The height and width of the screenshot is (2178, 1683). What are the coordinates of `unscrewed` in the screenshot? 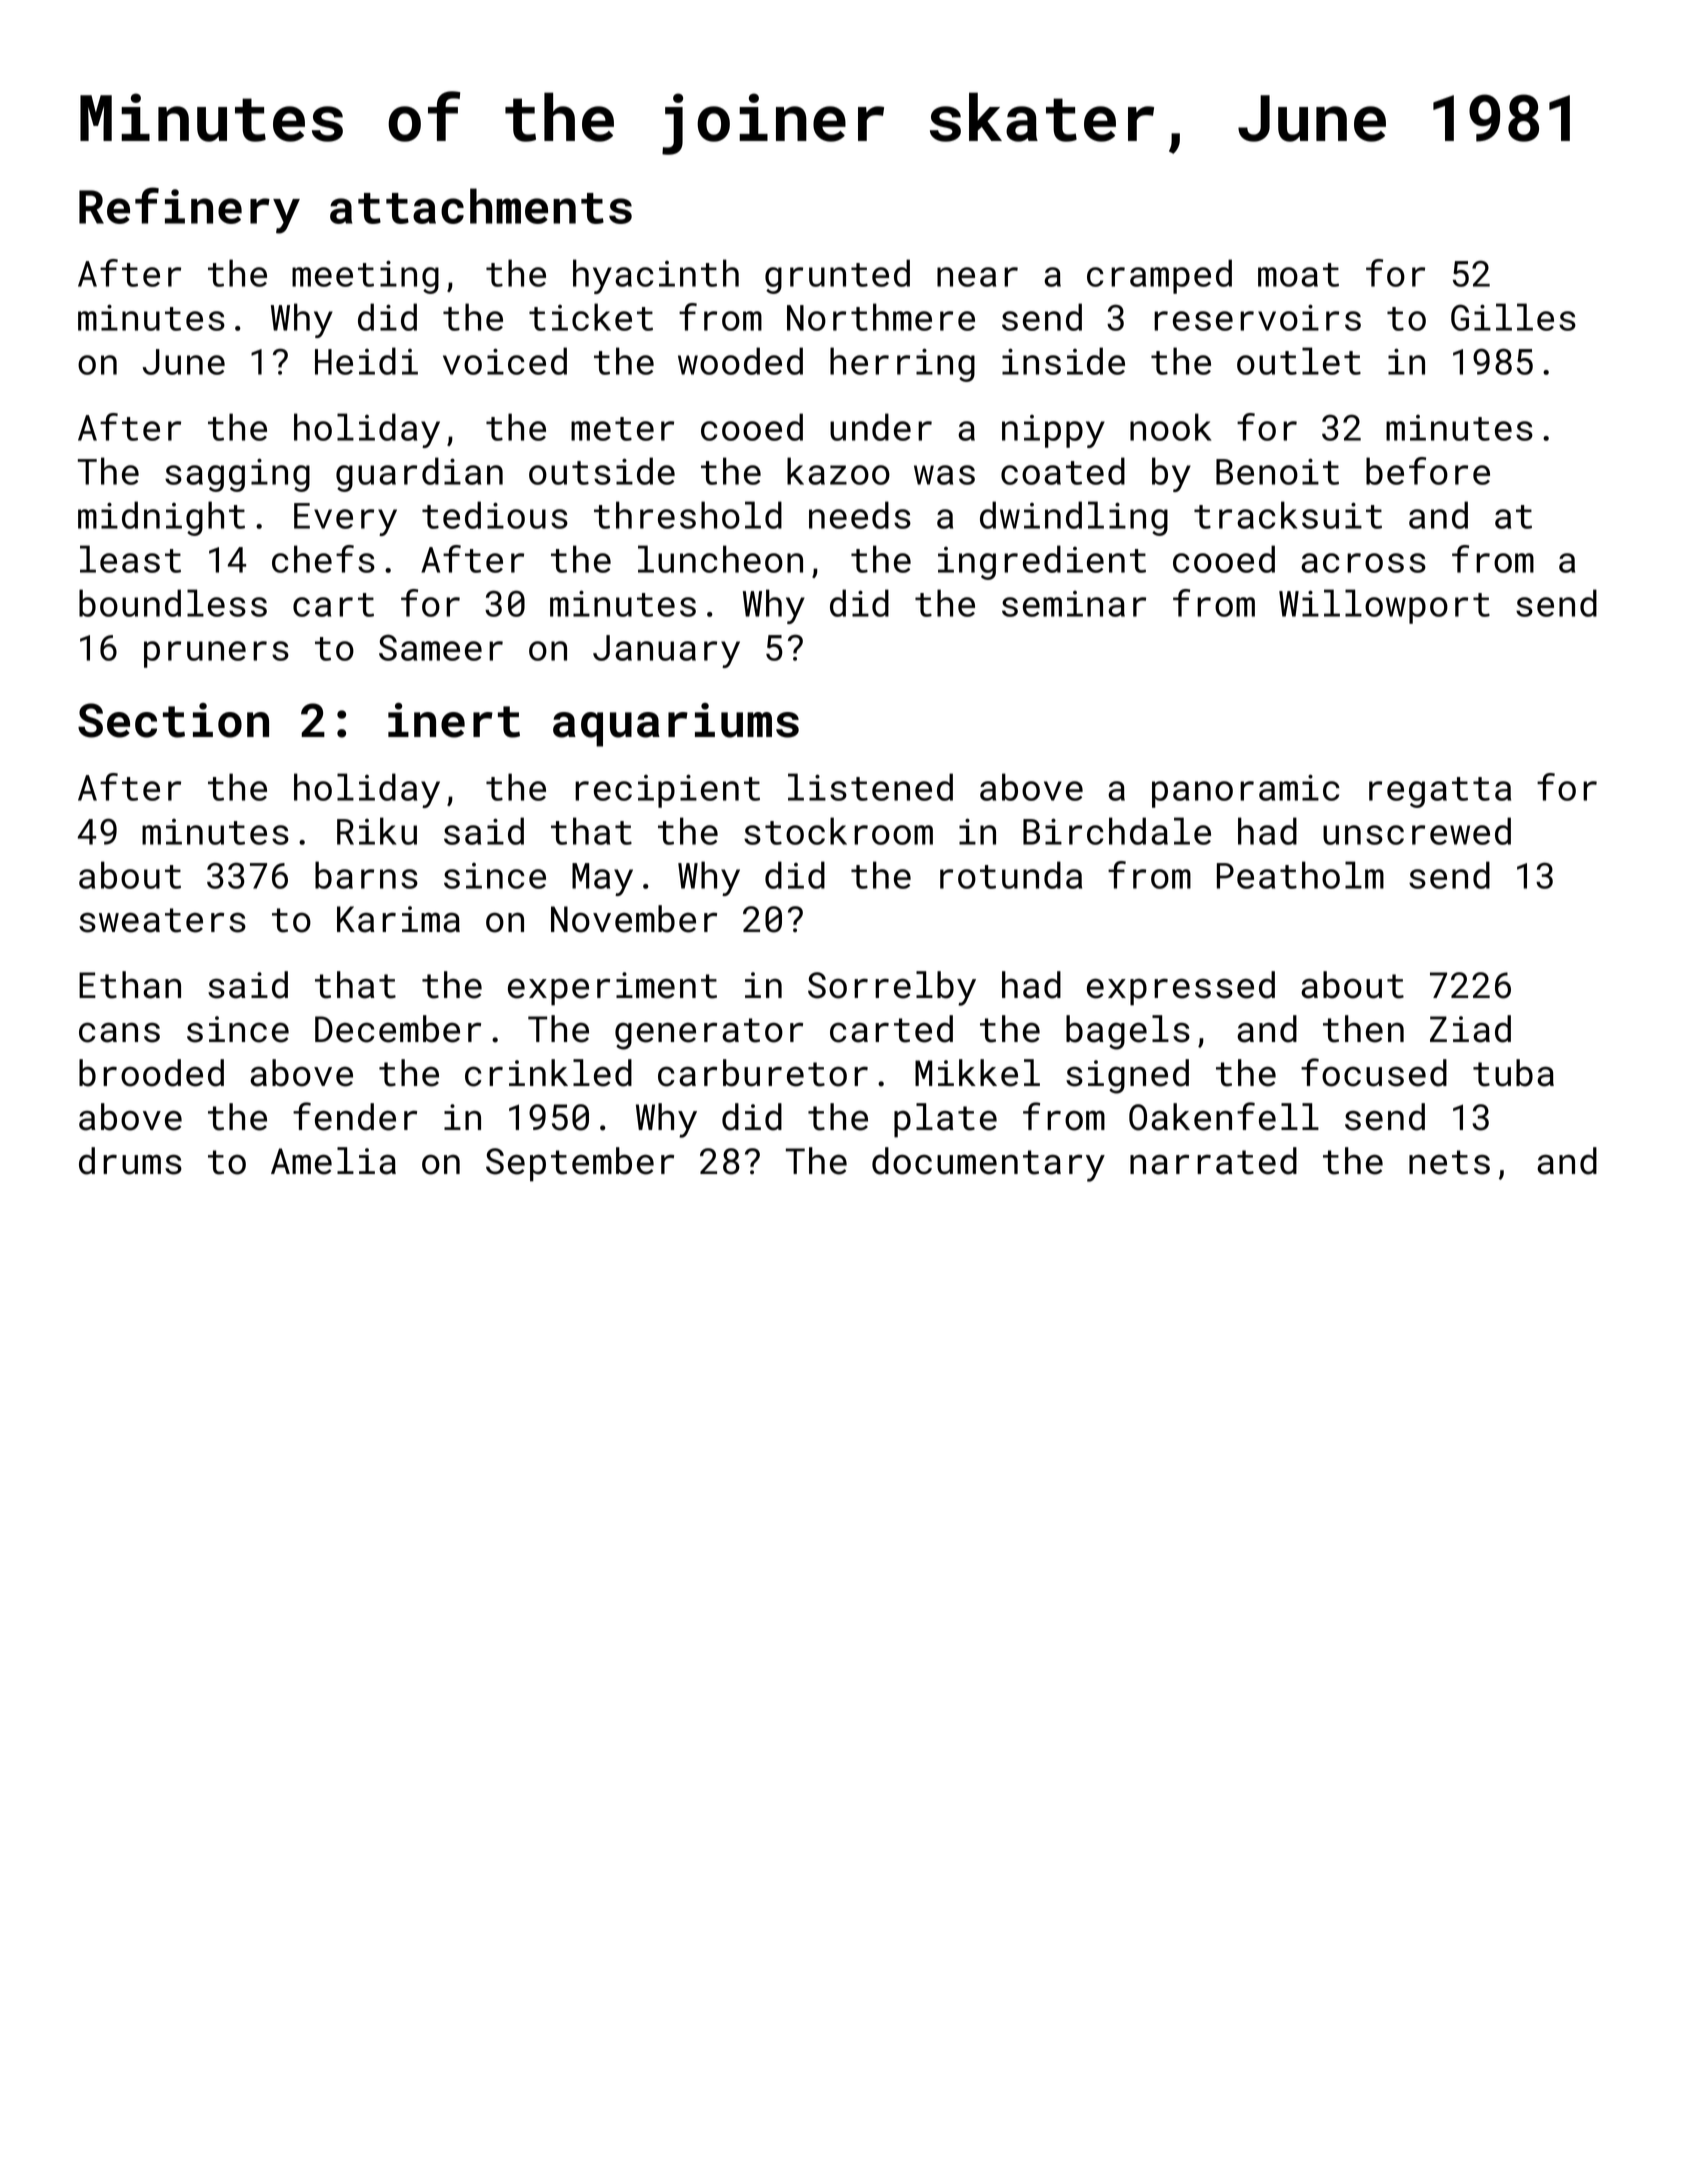 It's located at (1417, 831).
